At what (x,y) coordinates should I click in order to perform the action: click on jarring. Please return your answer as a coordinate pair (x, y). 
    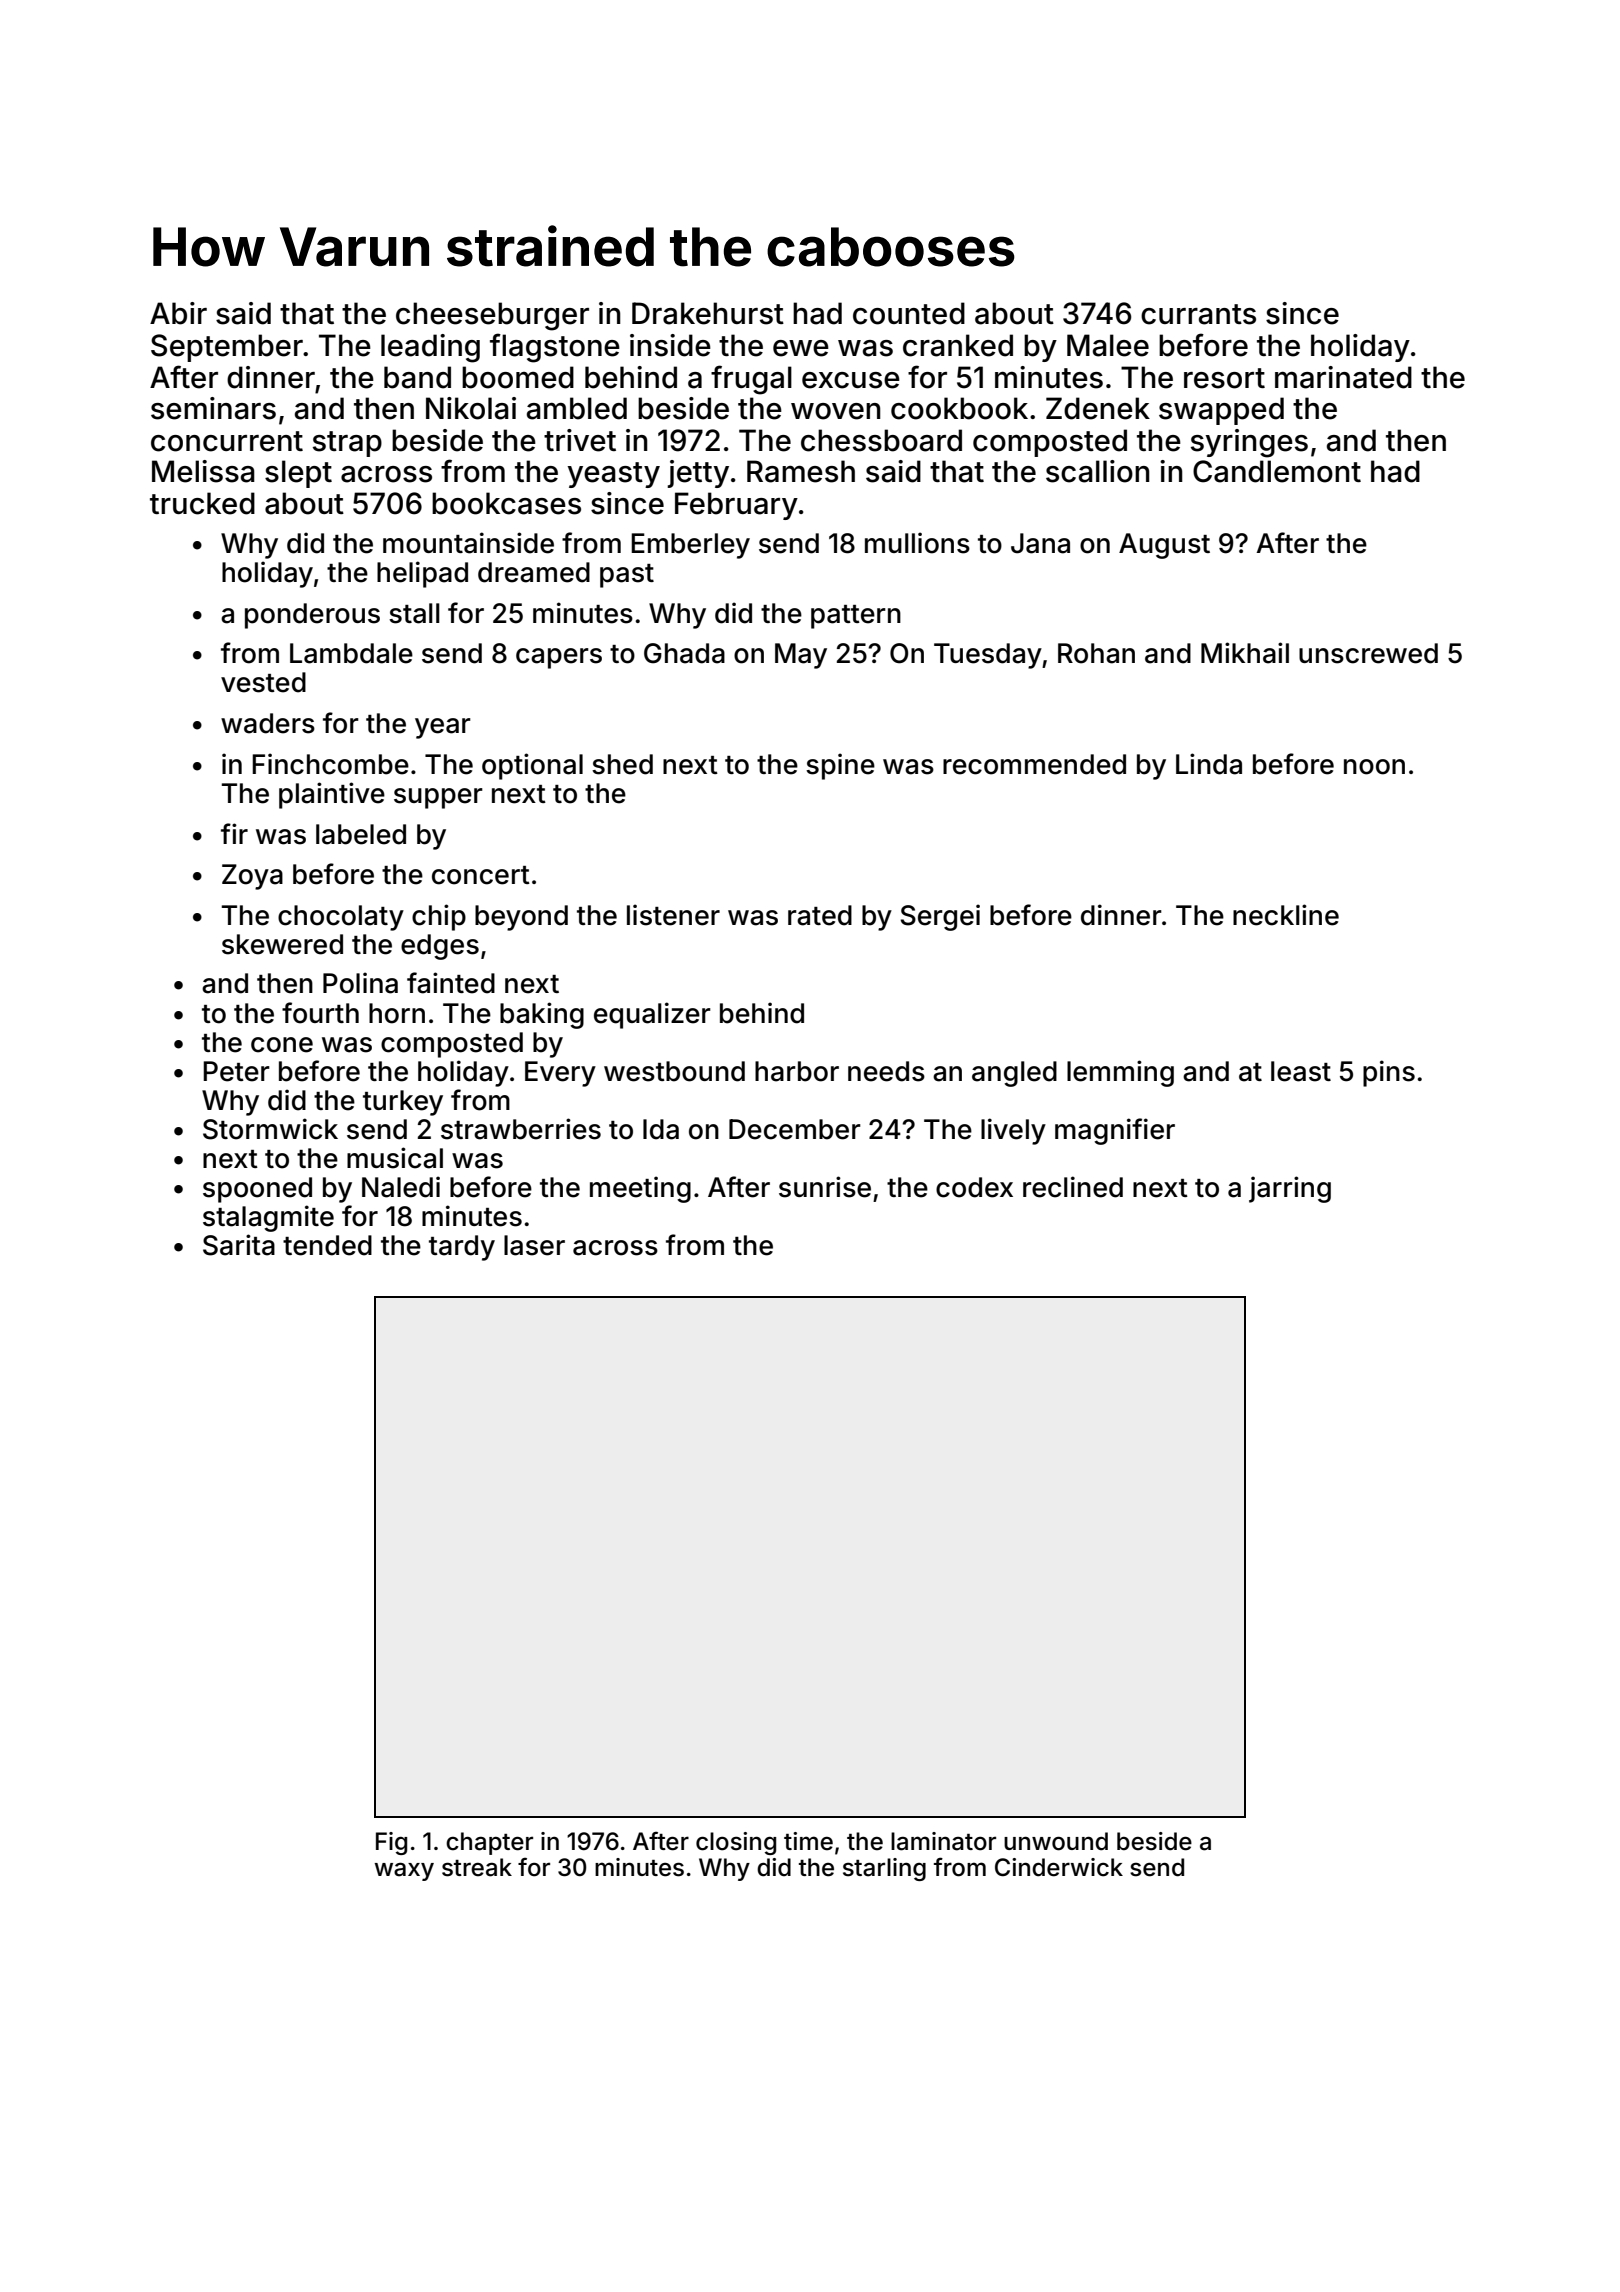
    Looking at the image, I should click on (1290, 1189).
